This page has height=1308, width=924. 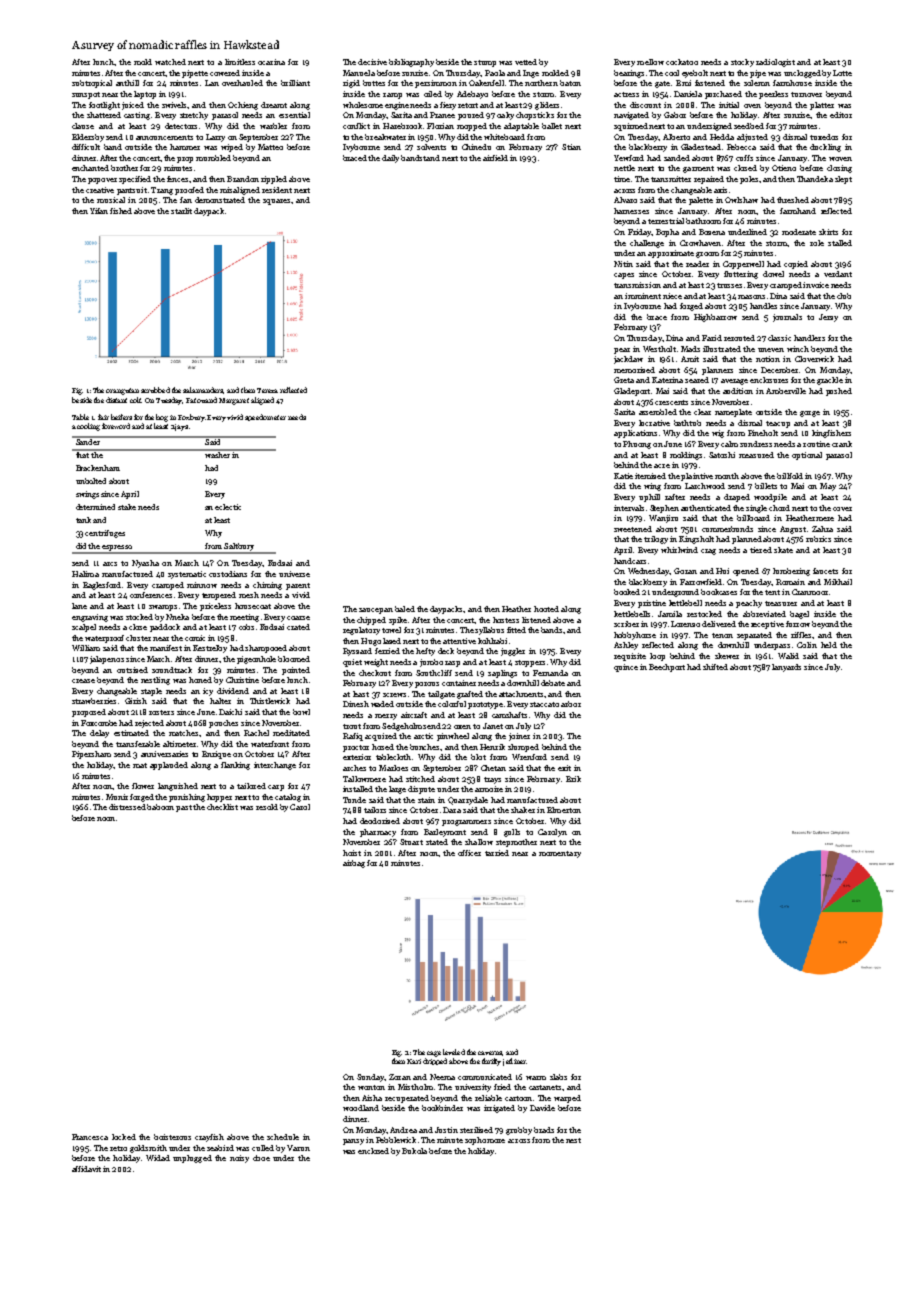 I want to click on Yifan, so click(x=99, y=211).
